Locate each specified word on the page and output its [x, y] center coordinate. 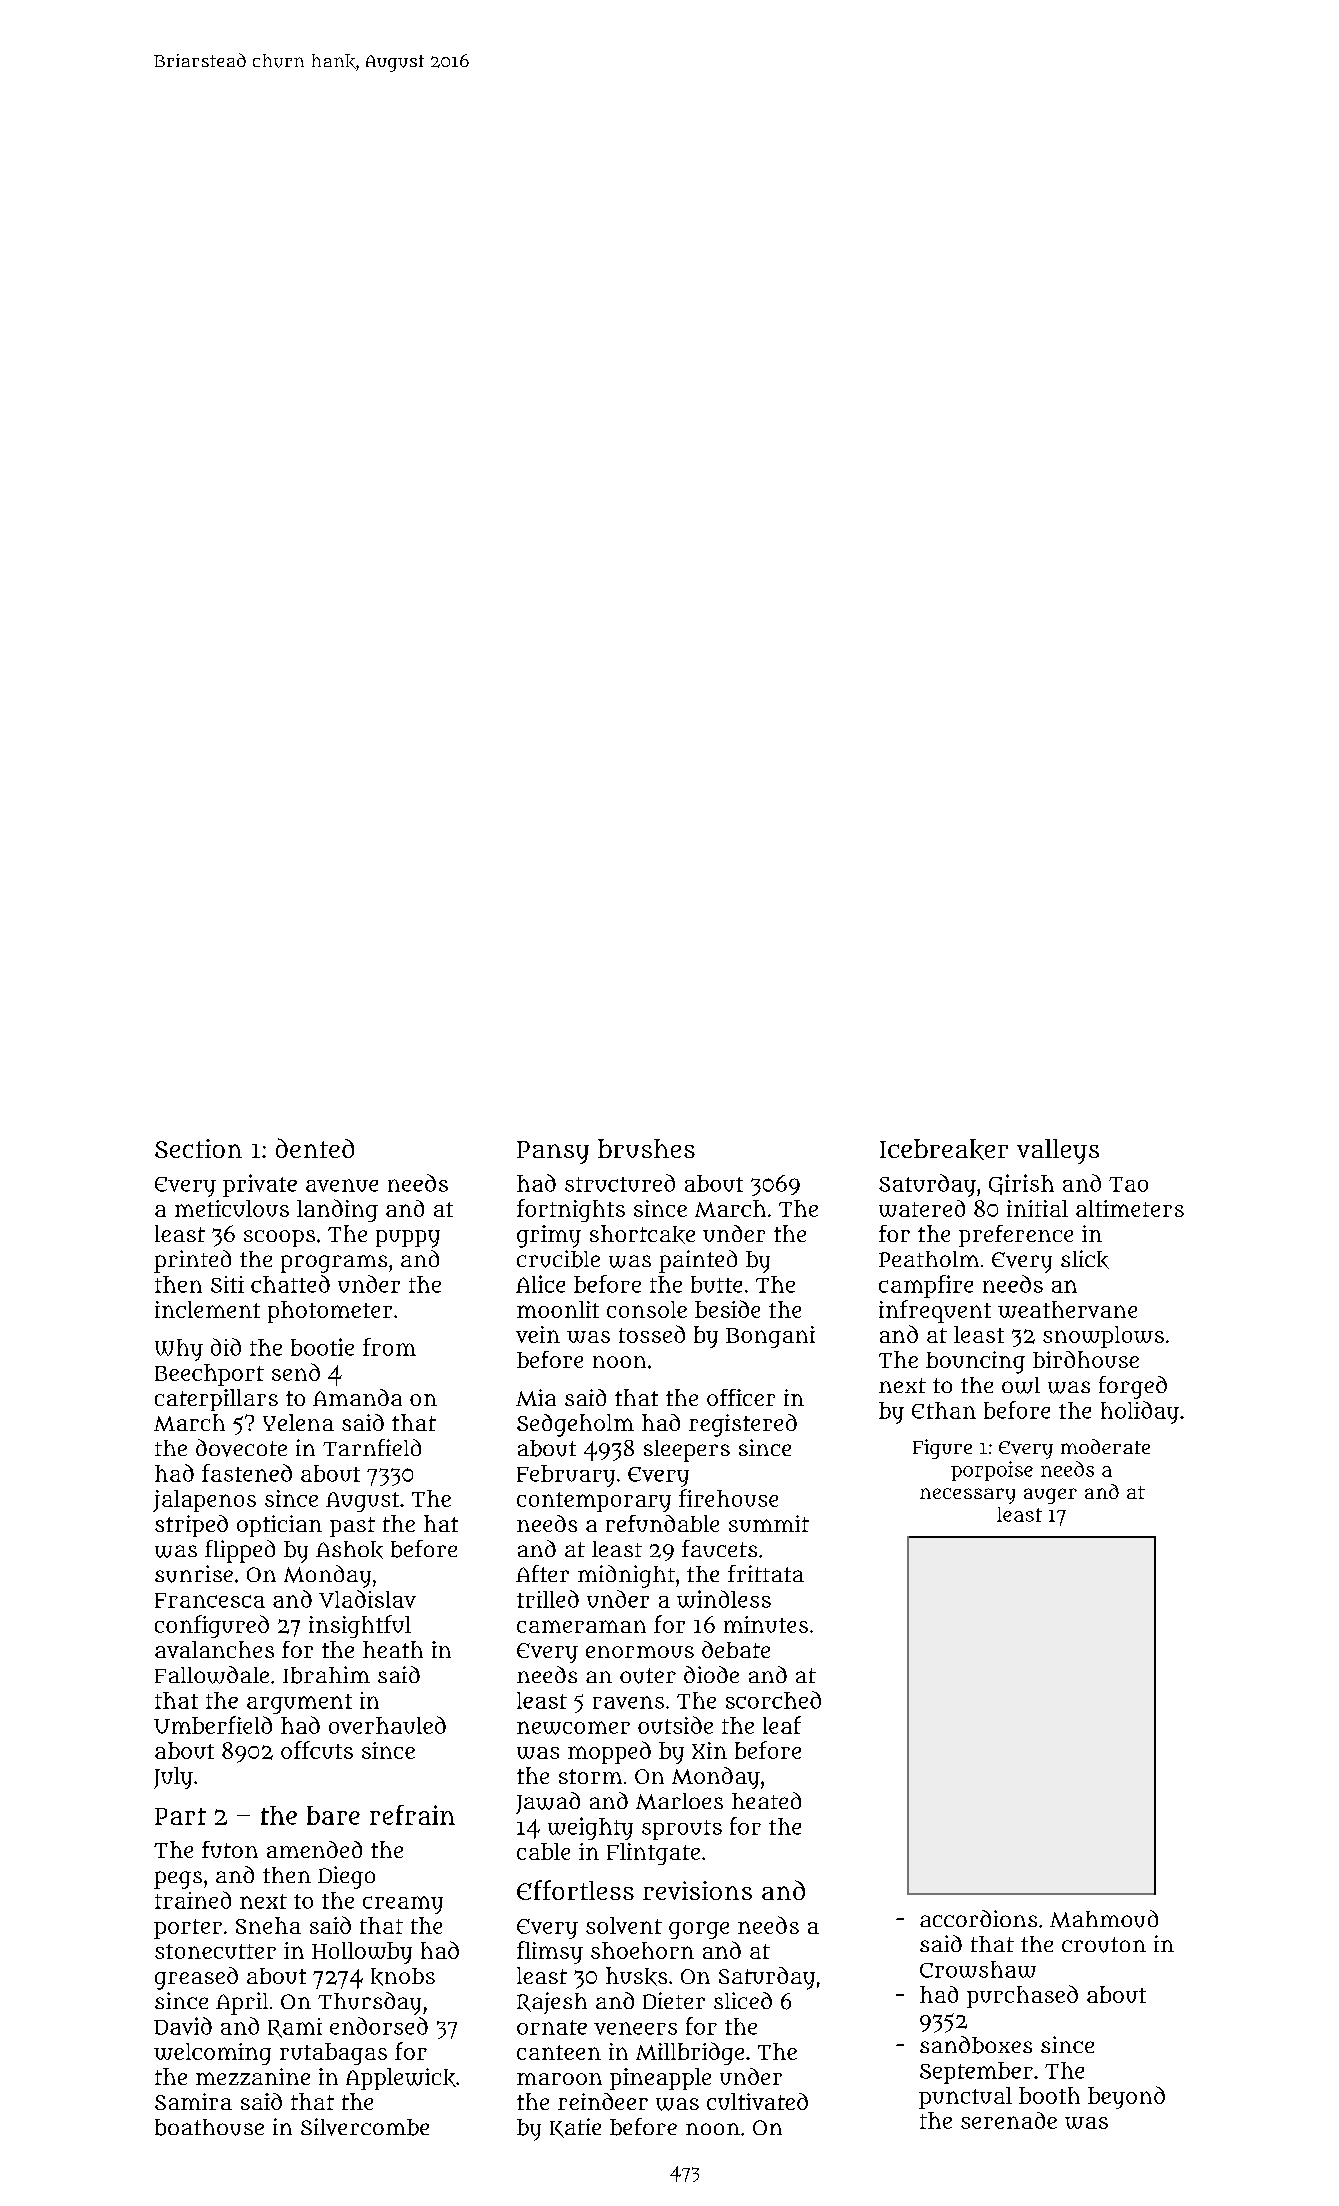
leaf [782, 1725]
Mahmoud [1104, 1919]
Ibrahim [326, 1675]
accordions [978, 1918]
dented [315, 1148]
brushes [646, 1148]
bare [333, 1815]
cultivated [757, 2101]
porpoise [992, 1471]
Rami [295, 2028]
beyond [1126, 2097]
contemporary [594, 1502]
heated [766, 1800]
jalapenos [204, 1501]
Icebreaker [944, 1149]
